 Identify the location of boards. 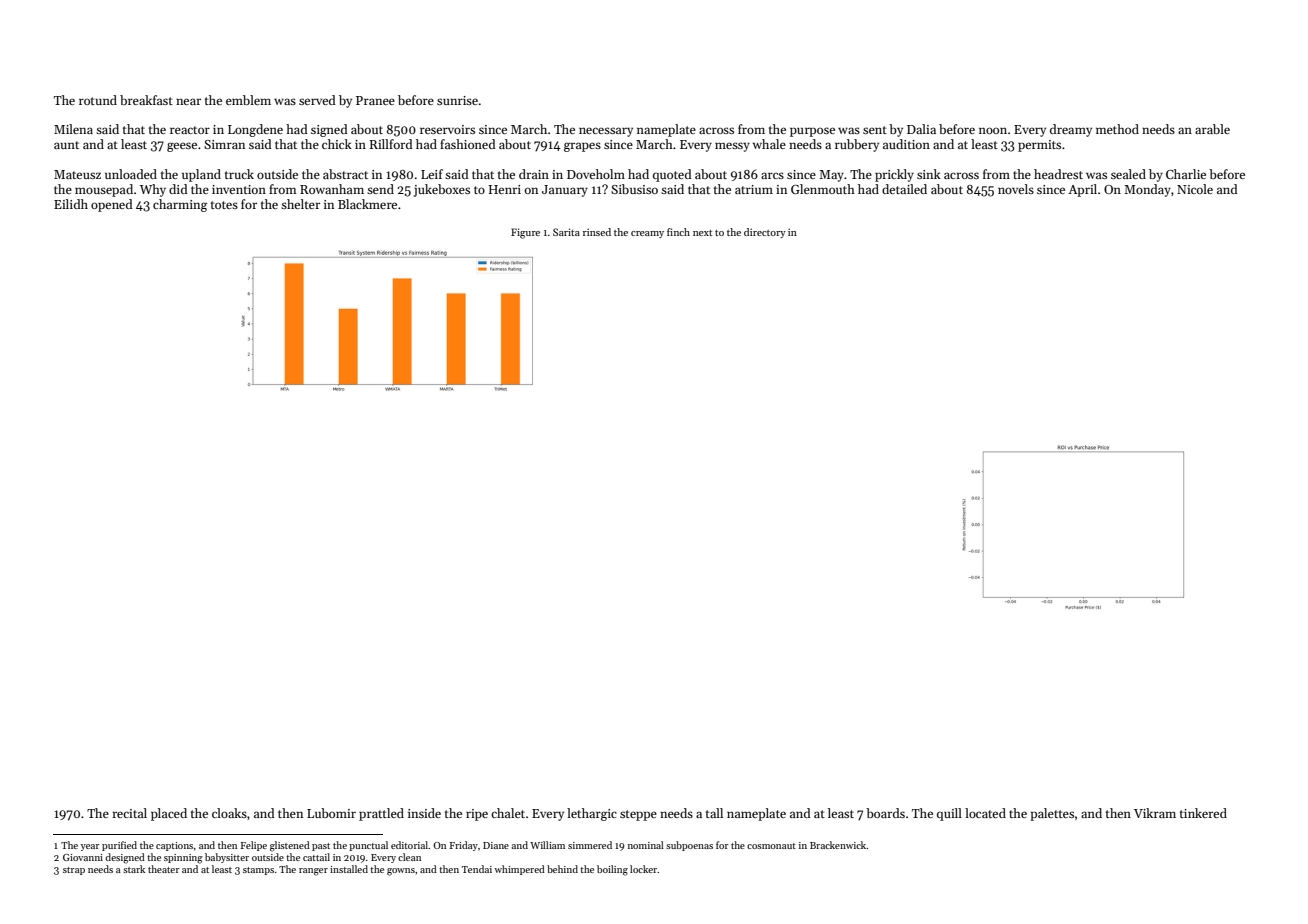
(885, 813).
